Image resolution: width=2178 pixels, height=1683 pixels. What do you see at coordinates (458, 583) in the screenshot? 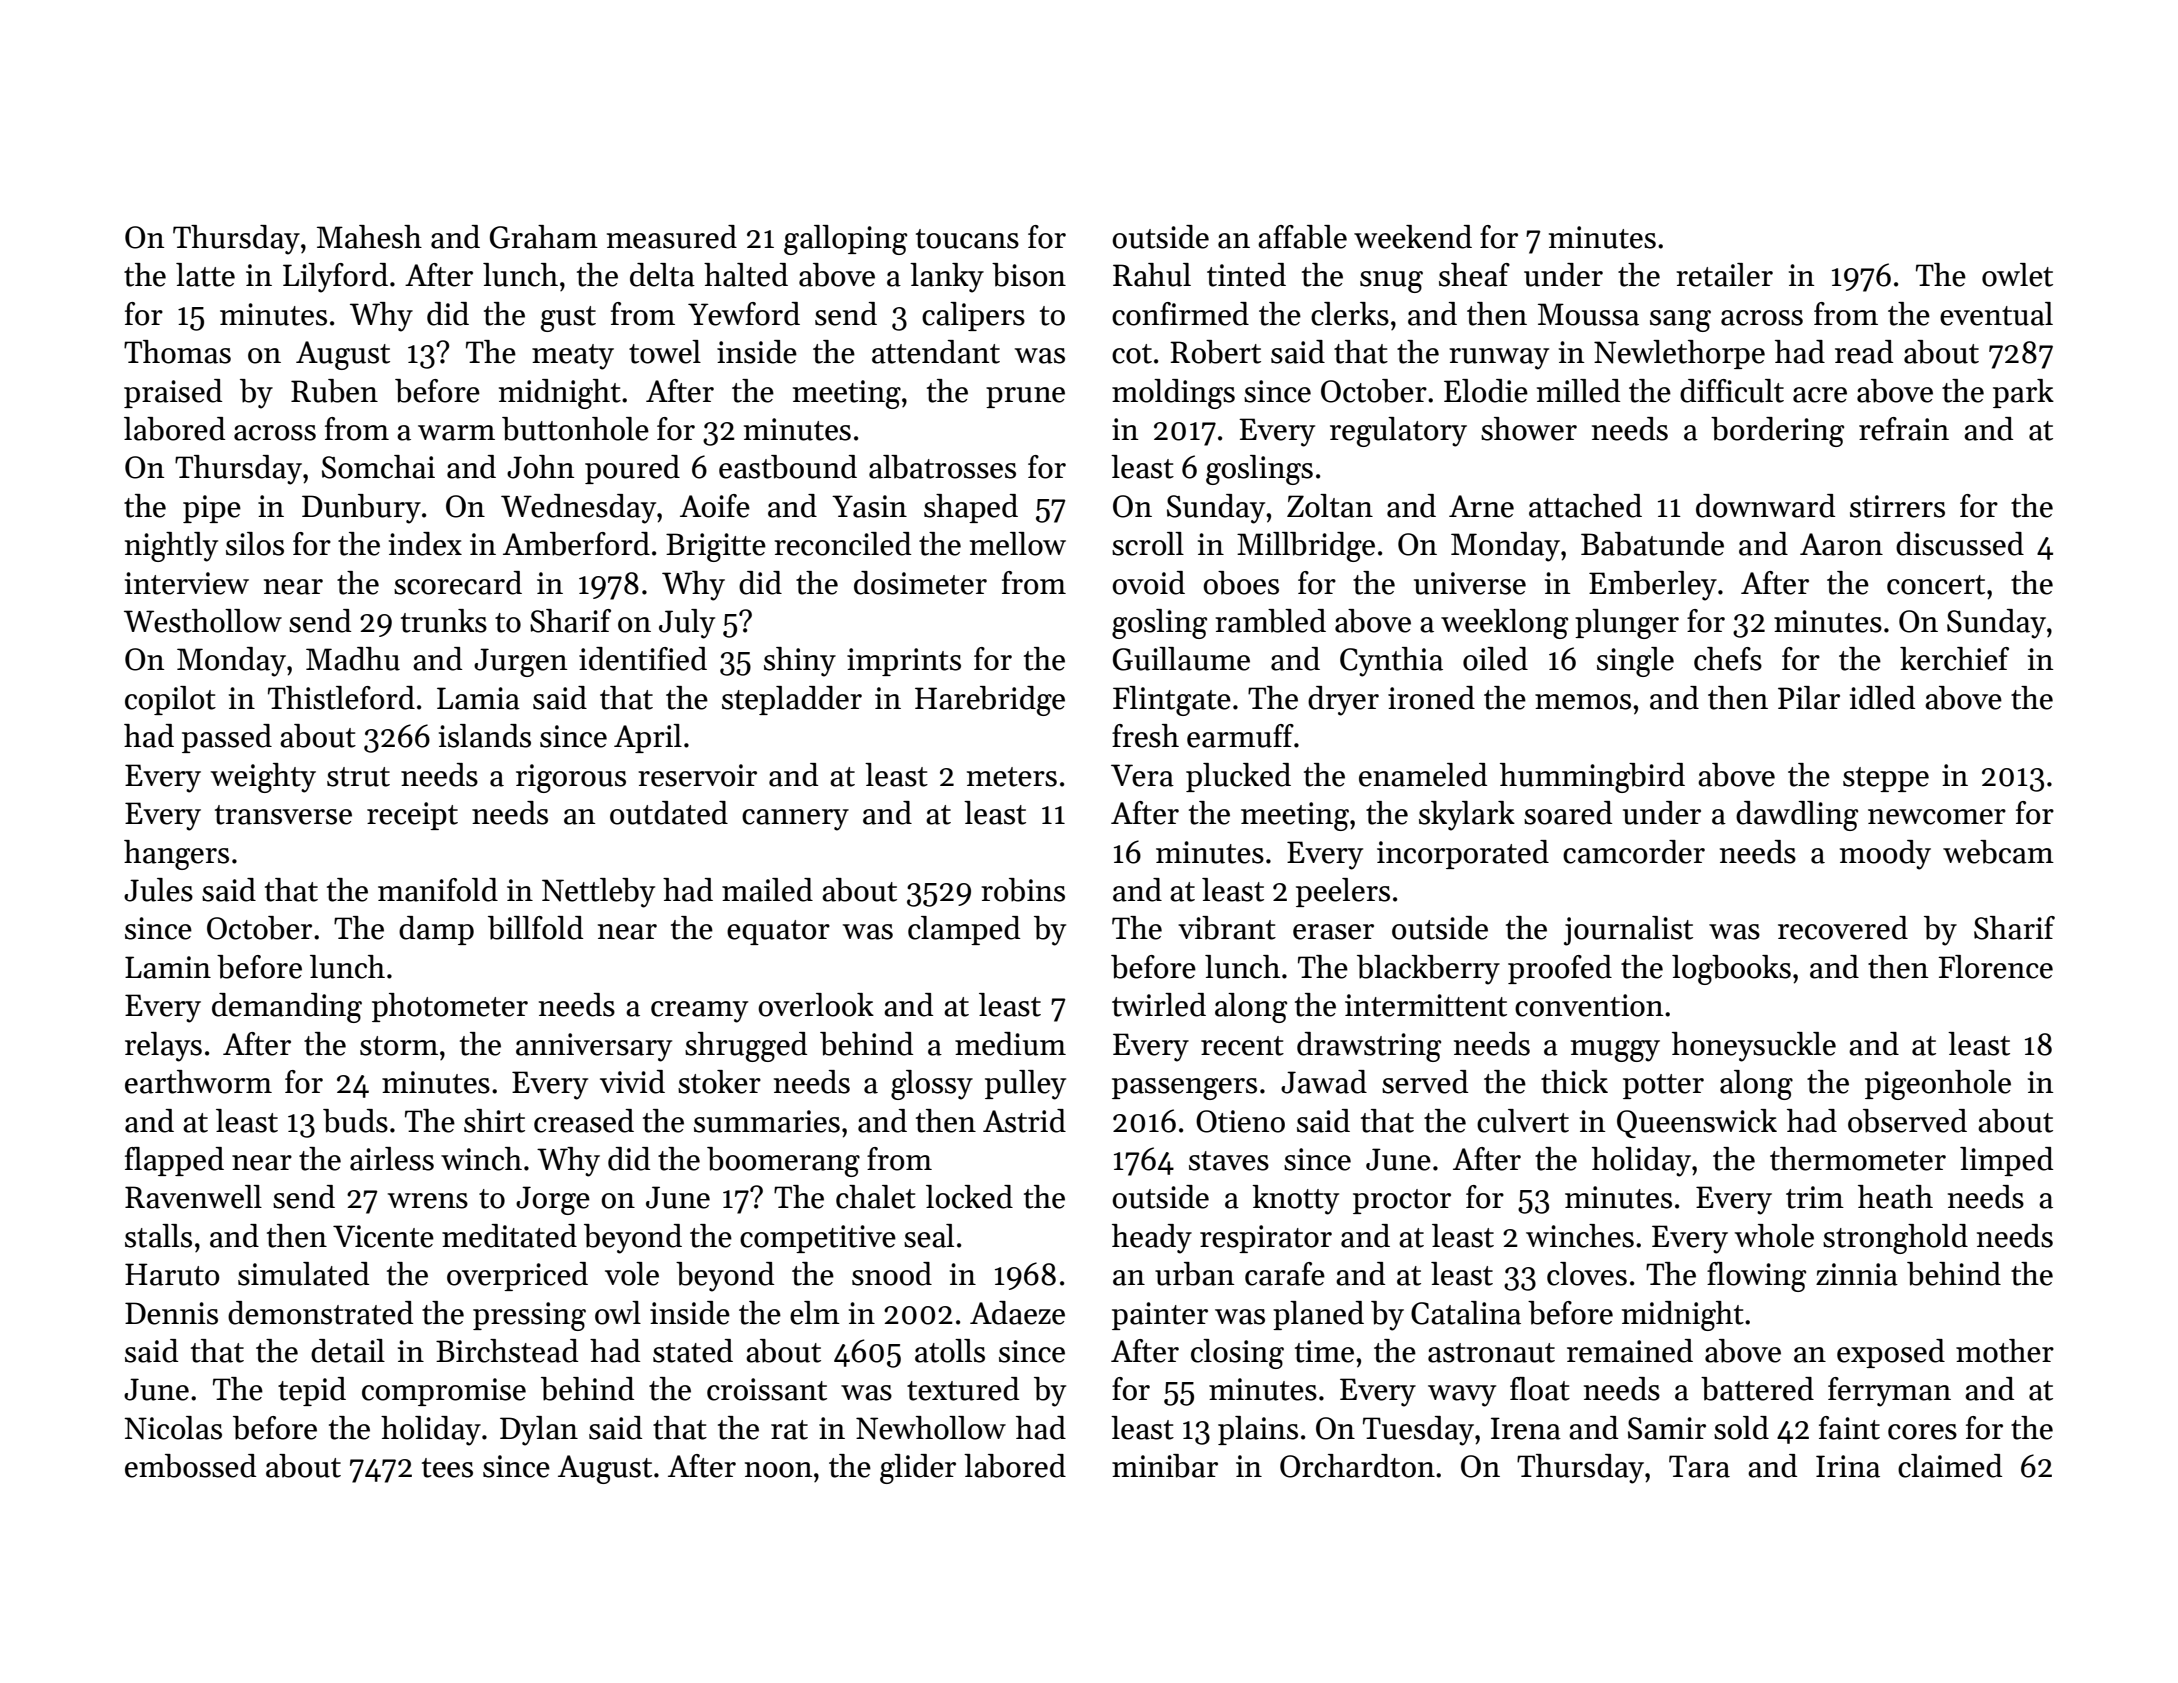
I see `scorecard` at bounding box center [458, 583].
